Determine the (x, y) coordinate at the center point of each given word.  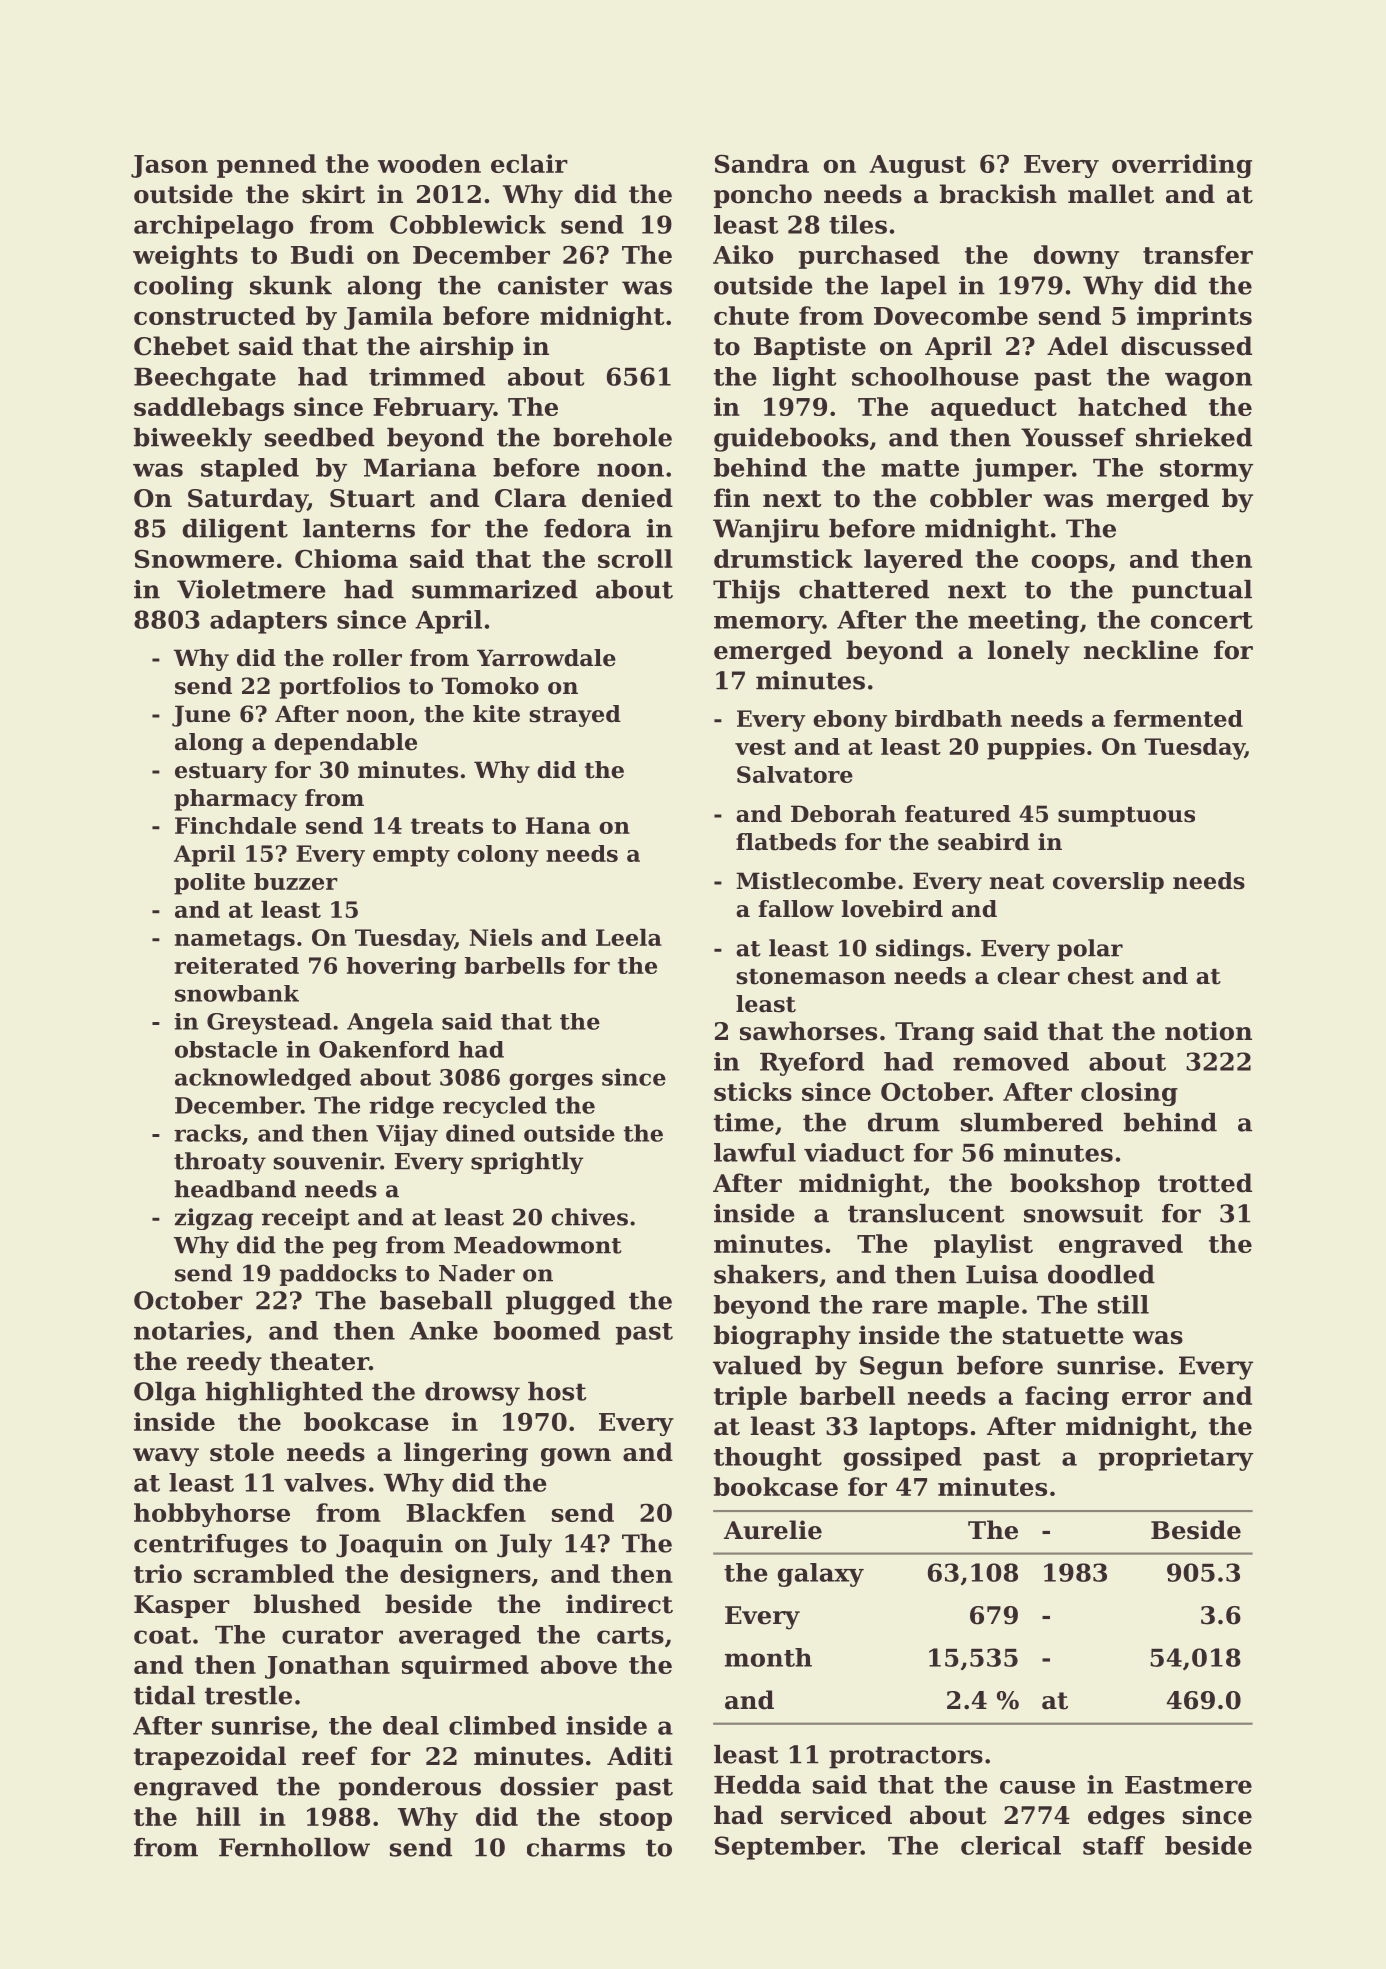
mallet (1111, 194)
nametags (235, 940)
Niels (501, 937)
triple (750, 1398)
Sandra (762, 163)
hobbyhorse (212, 1515)
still (1123, 1304)
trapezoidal (210, 1758)
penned (266, 166)
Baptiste (810, 348)
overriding (1182, 166)
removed (1011, 1061)
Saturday (248, 500)
